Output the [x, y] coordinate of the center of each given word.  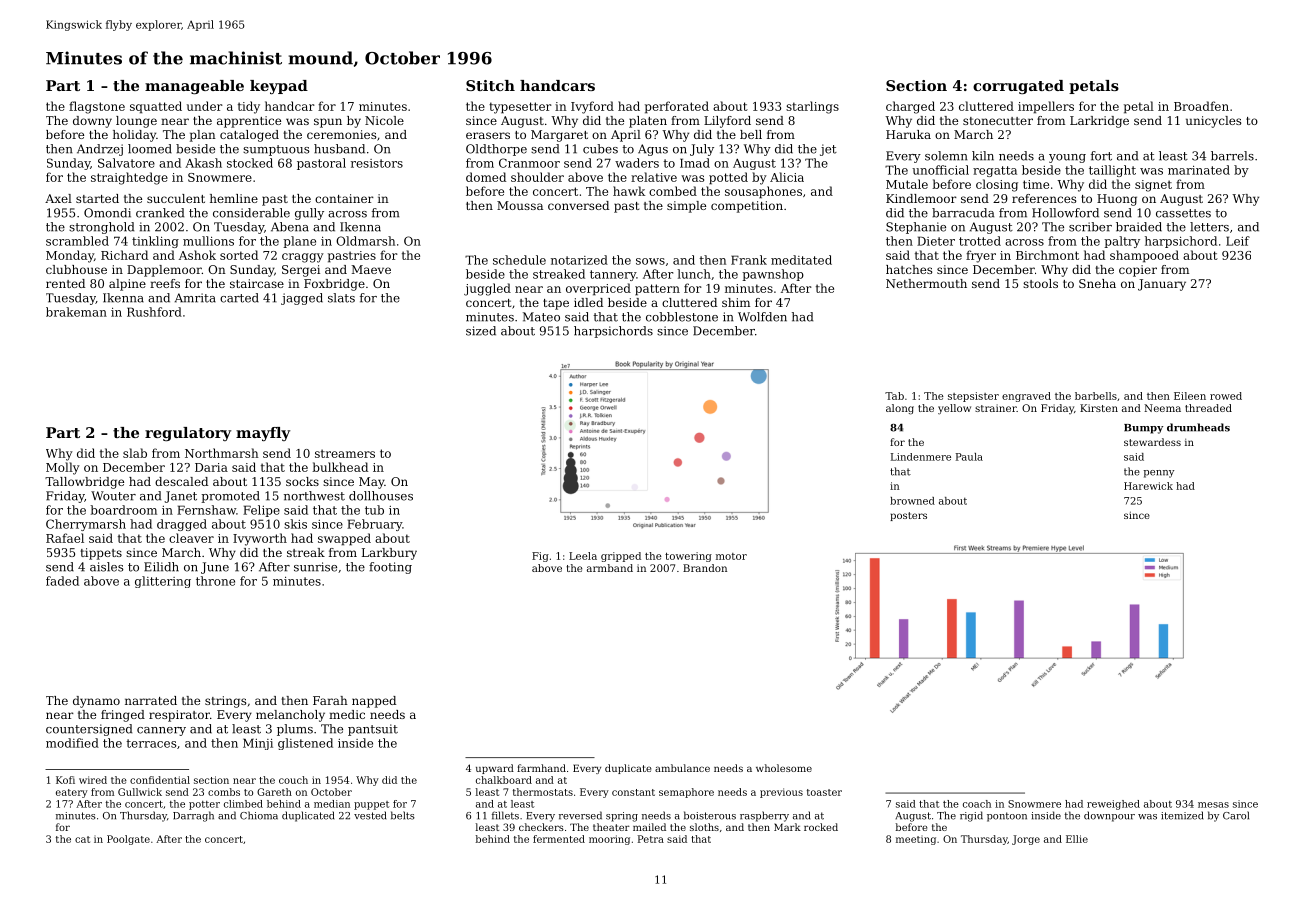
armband [610, 568]
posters [908, 516]
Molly [63, 468]
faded [62, 581]
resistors [377, 163]
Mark [787, 827]
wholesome [784, 768]
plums [295, 730]
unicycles [1213, 122]
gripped [621, 557]
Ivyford [592, 107]
